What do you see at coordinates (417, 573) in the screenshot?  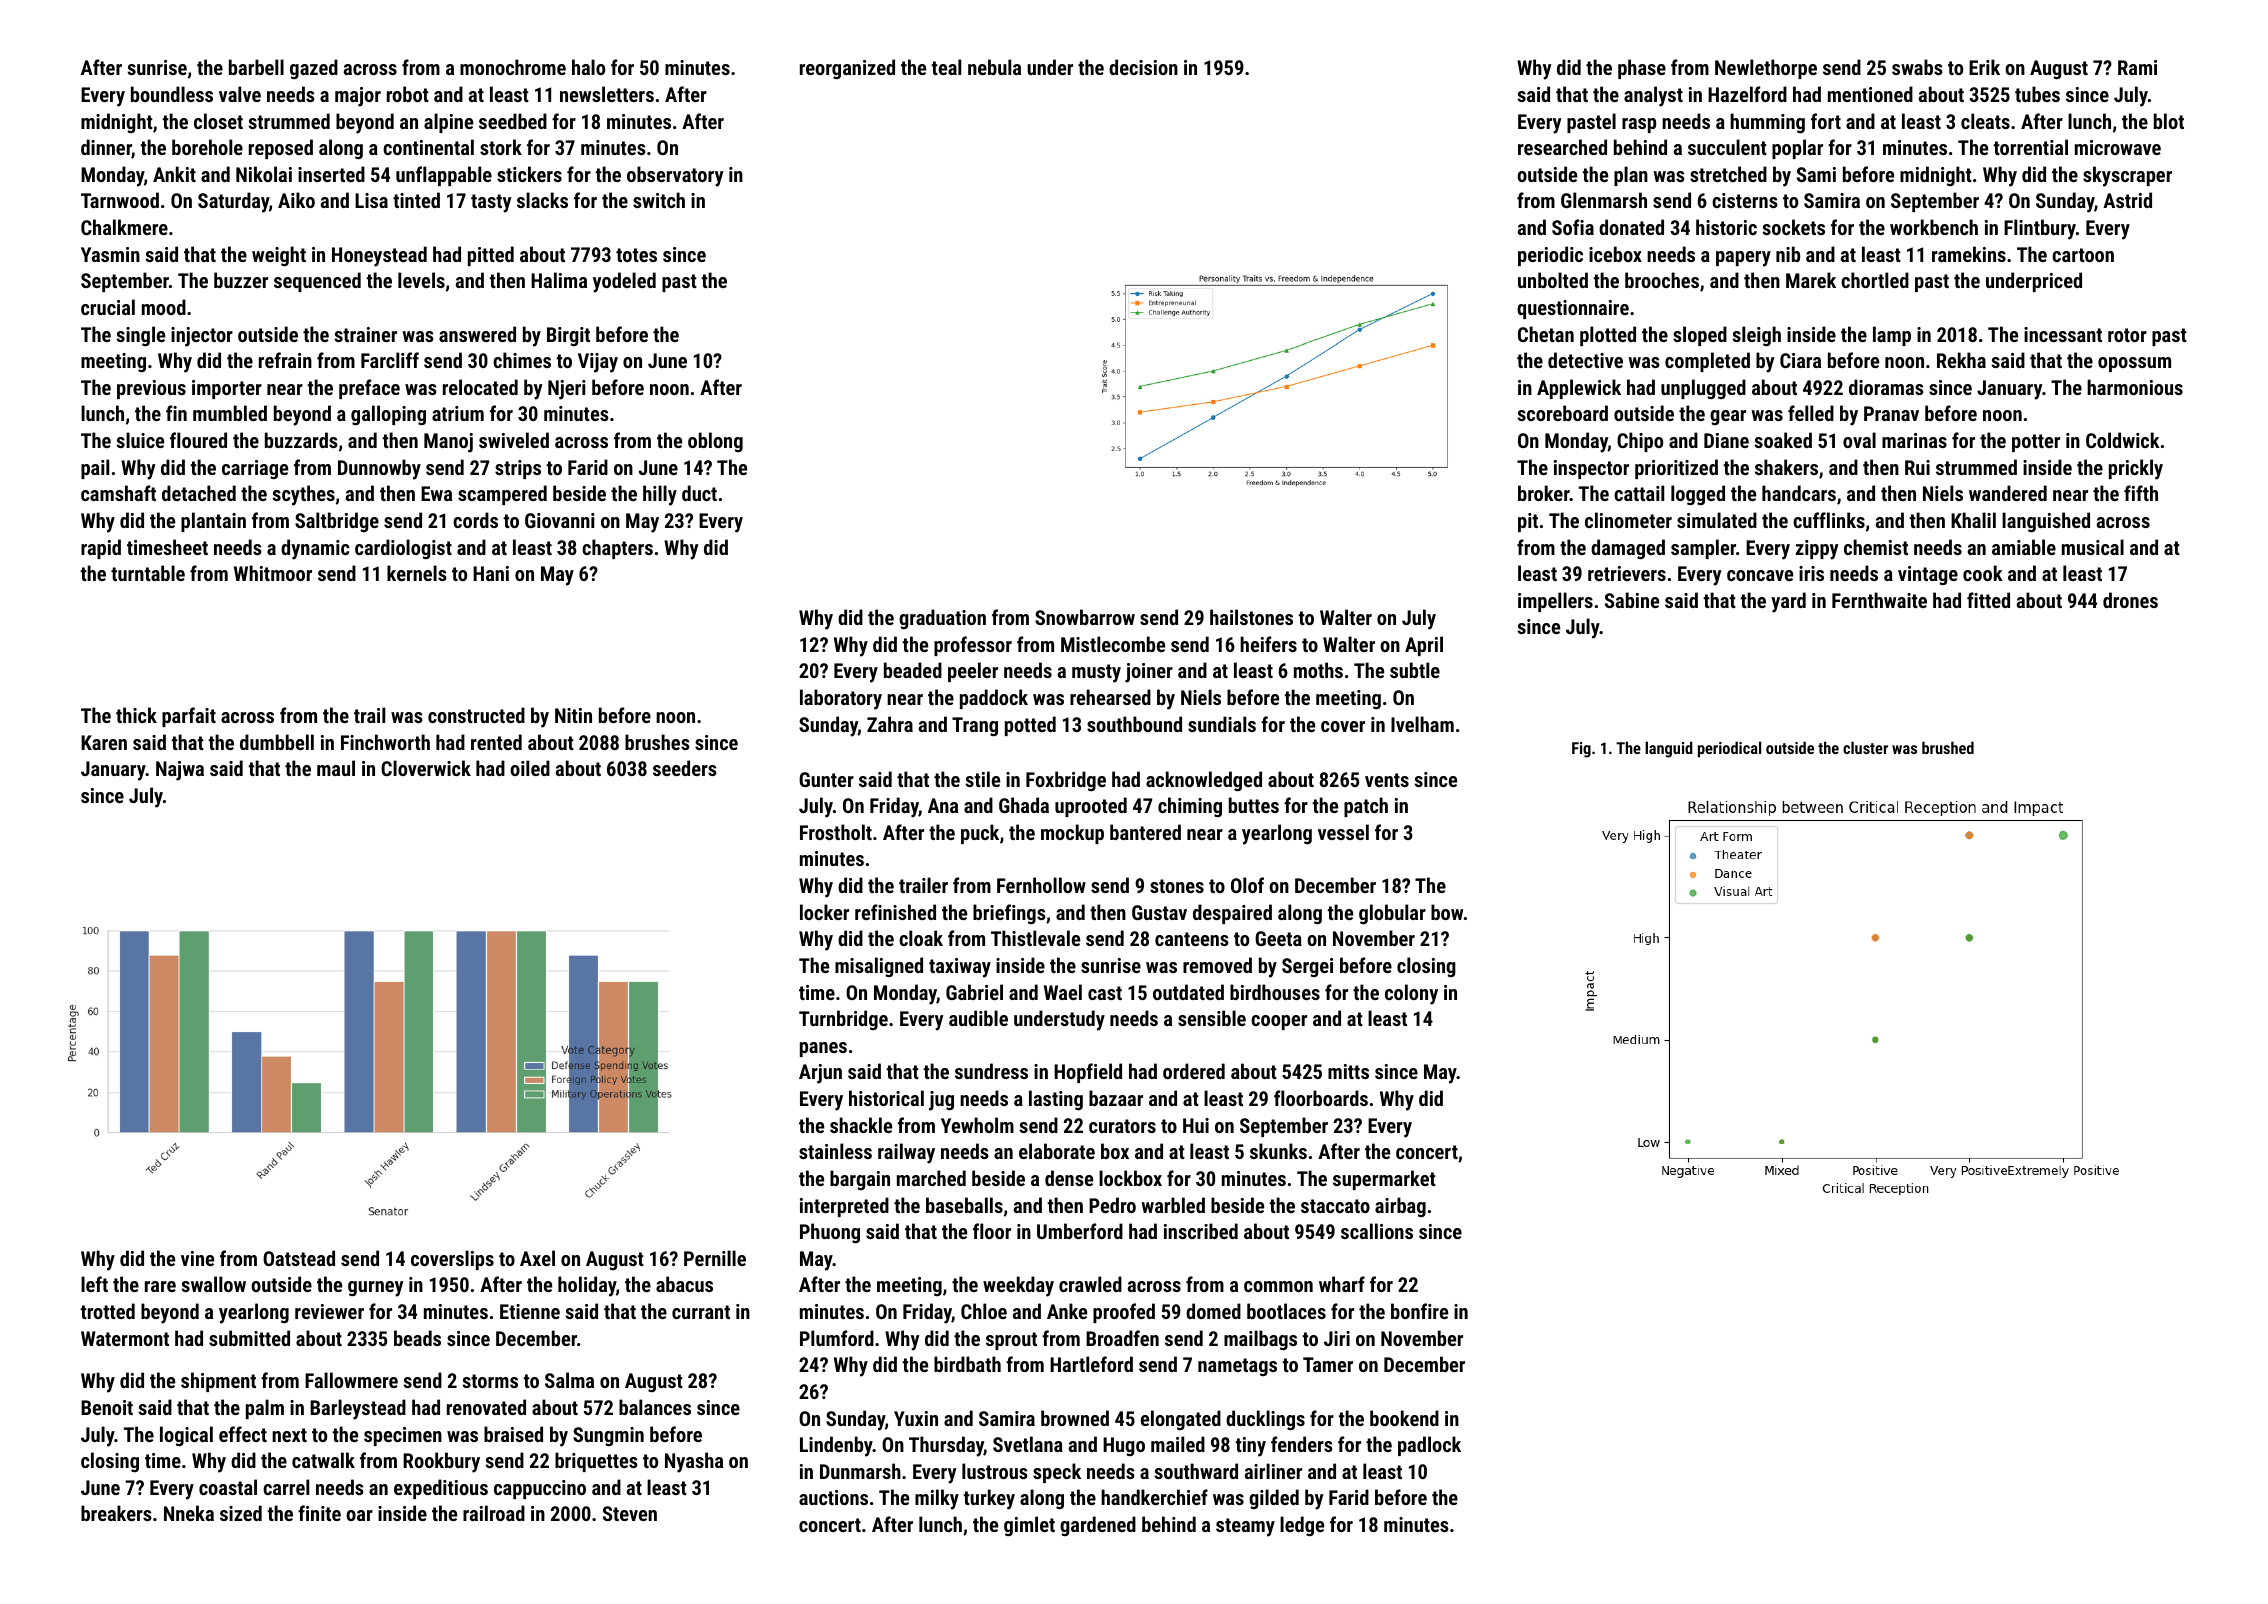 I see `kernels` at bounding box center [417, 573].
